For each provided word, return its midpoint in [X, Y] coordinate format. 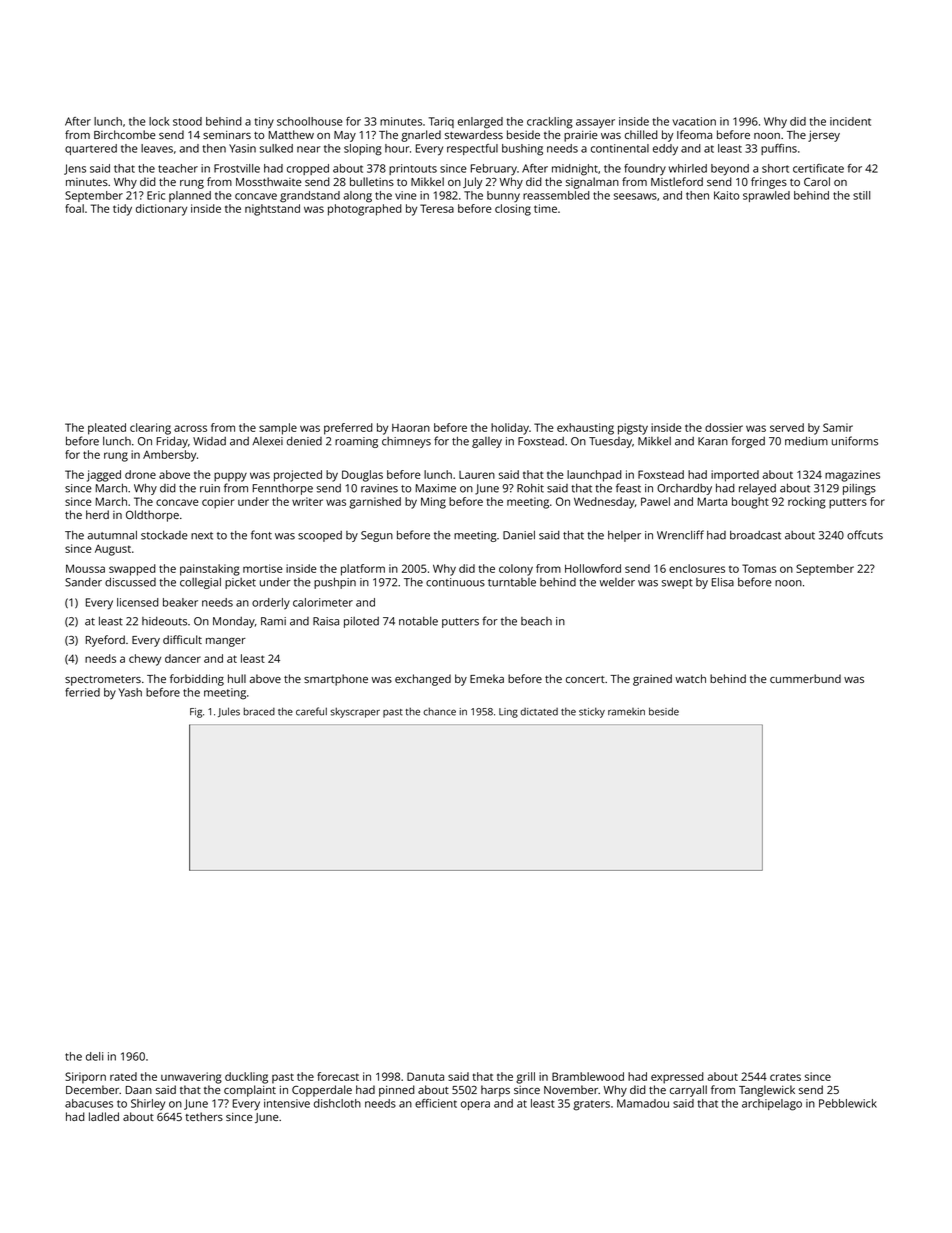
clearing [150, 429]
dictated [539, 712]
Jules [229, 712]
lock [159, 121]
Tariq [441, 122]
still [861, 195]
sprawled [766, 196]
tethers [204, 1116]
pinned [397, 1091]
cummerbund [805, 678]
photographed [365, 210]
